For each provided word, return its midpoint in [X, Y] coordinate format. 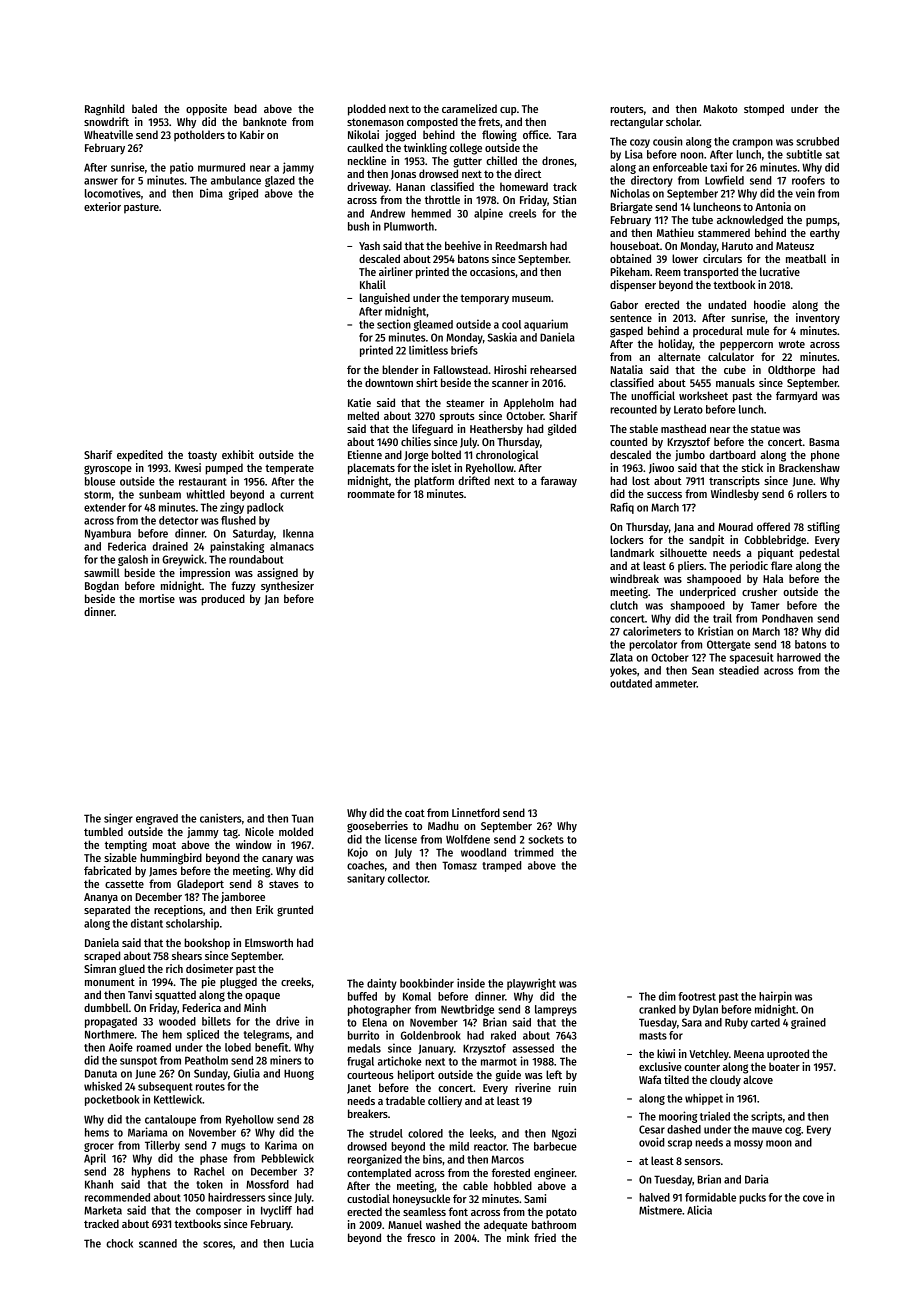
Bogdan [102, 587]
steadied [739, 670]
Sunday [211, 1074]
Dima [211, 193]
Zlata [621, 657]
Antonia [773, 206]
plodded [367, 110]
